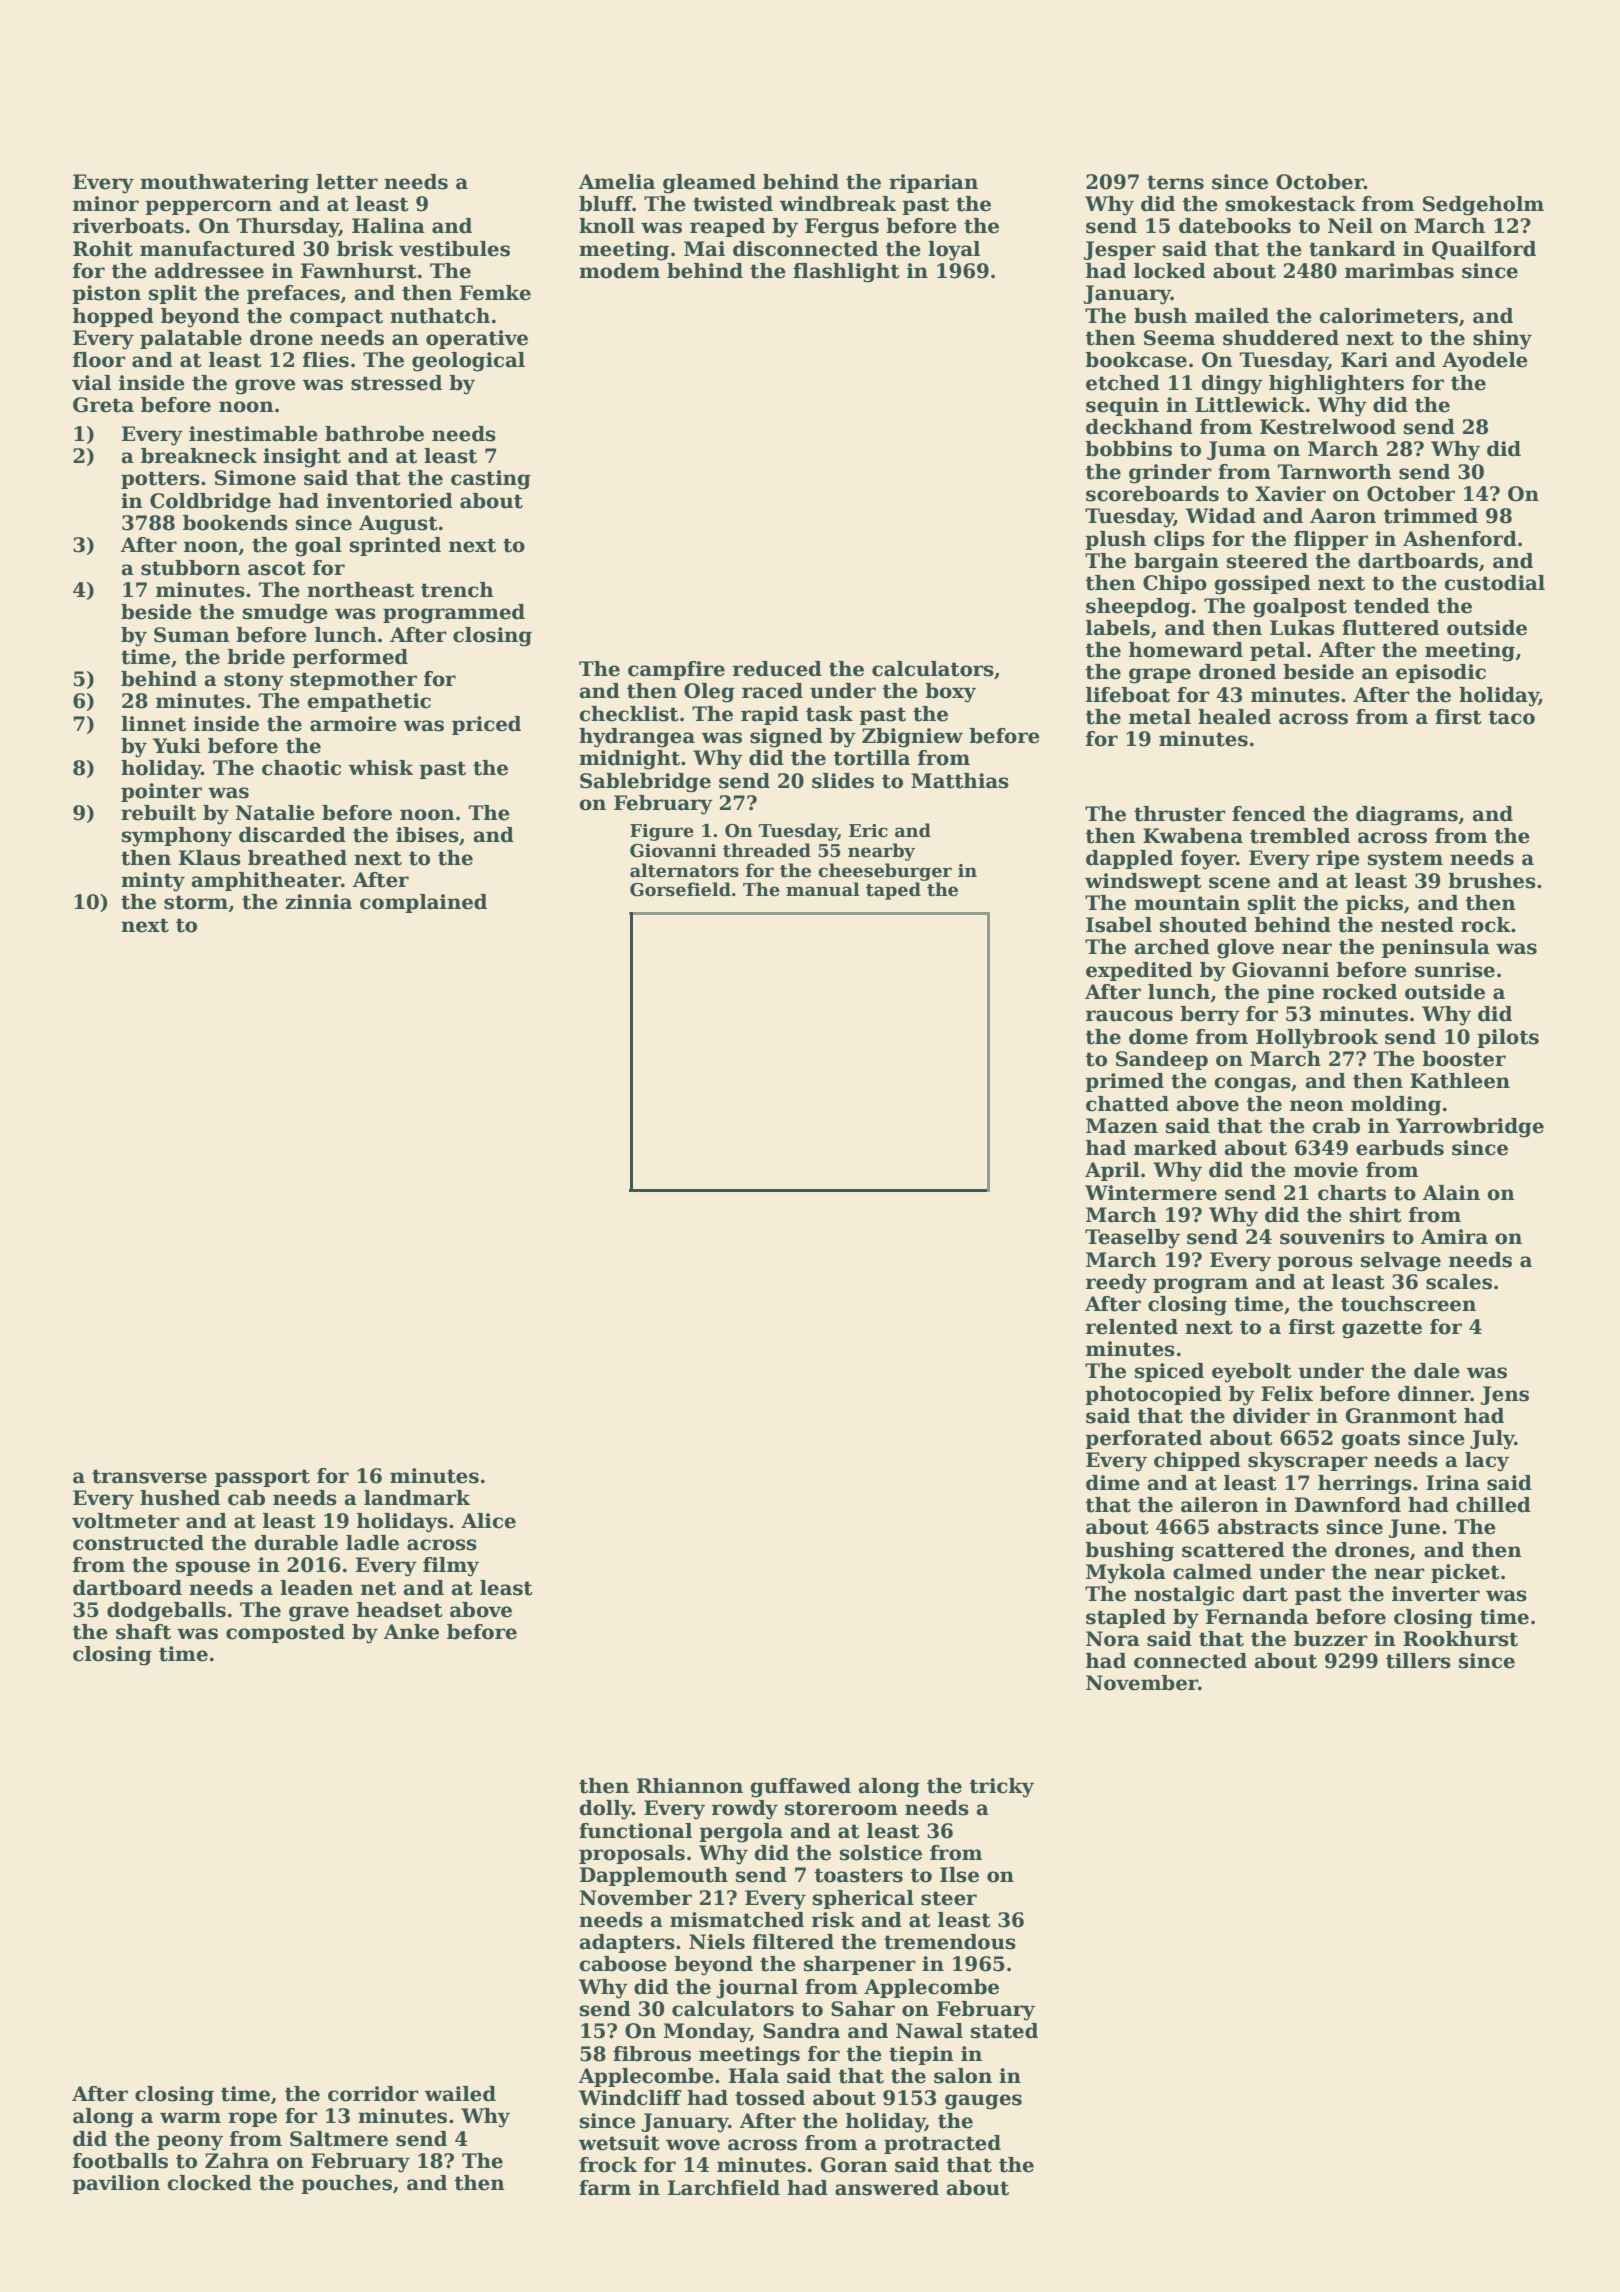 Image resolution: width=1620 pixels, height=2292 pixels. What do you see at coordinates (488, 1521) in the image?
I see `Alice` at bounding box center [488, 1521].
